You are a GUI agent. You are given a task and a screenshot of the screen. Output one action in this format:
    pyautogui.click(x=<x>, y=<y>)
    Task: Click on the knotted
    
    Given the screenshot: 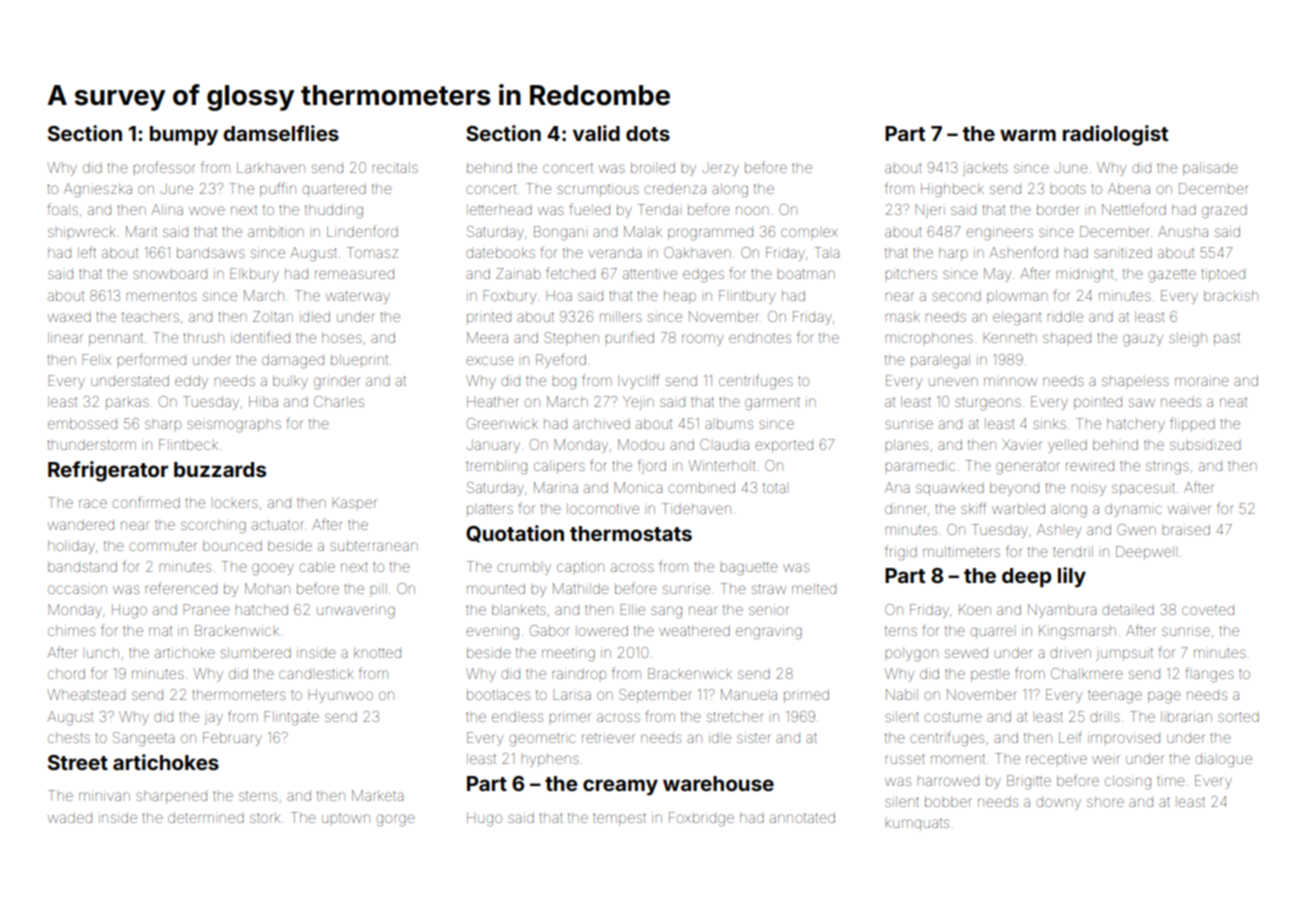 What is the action you would take?
    pyautogui.click(x=377, y=652)
